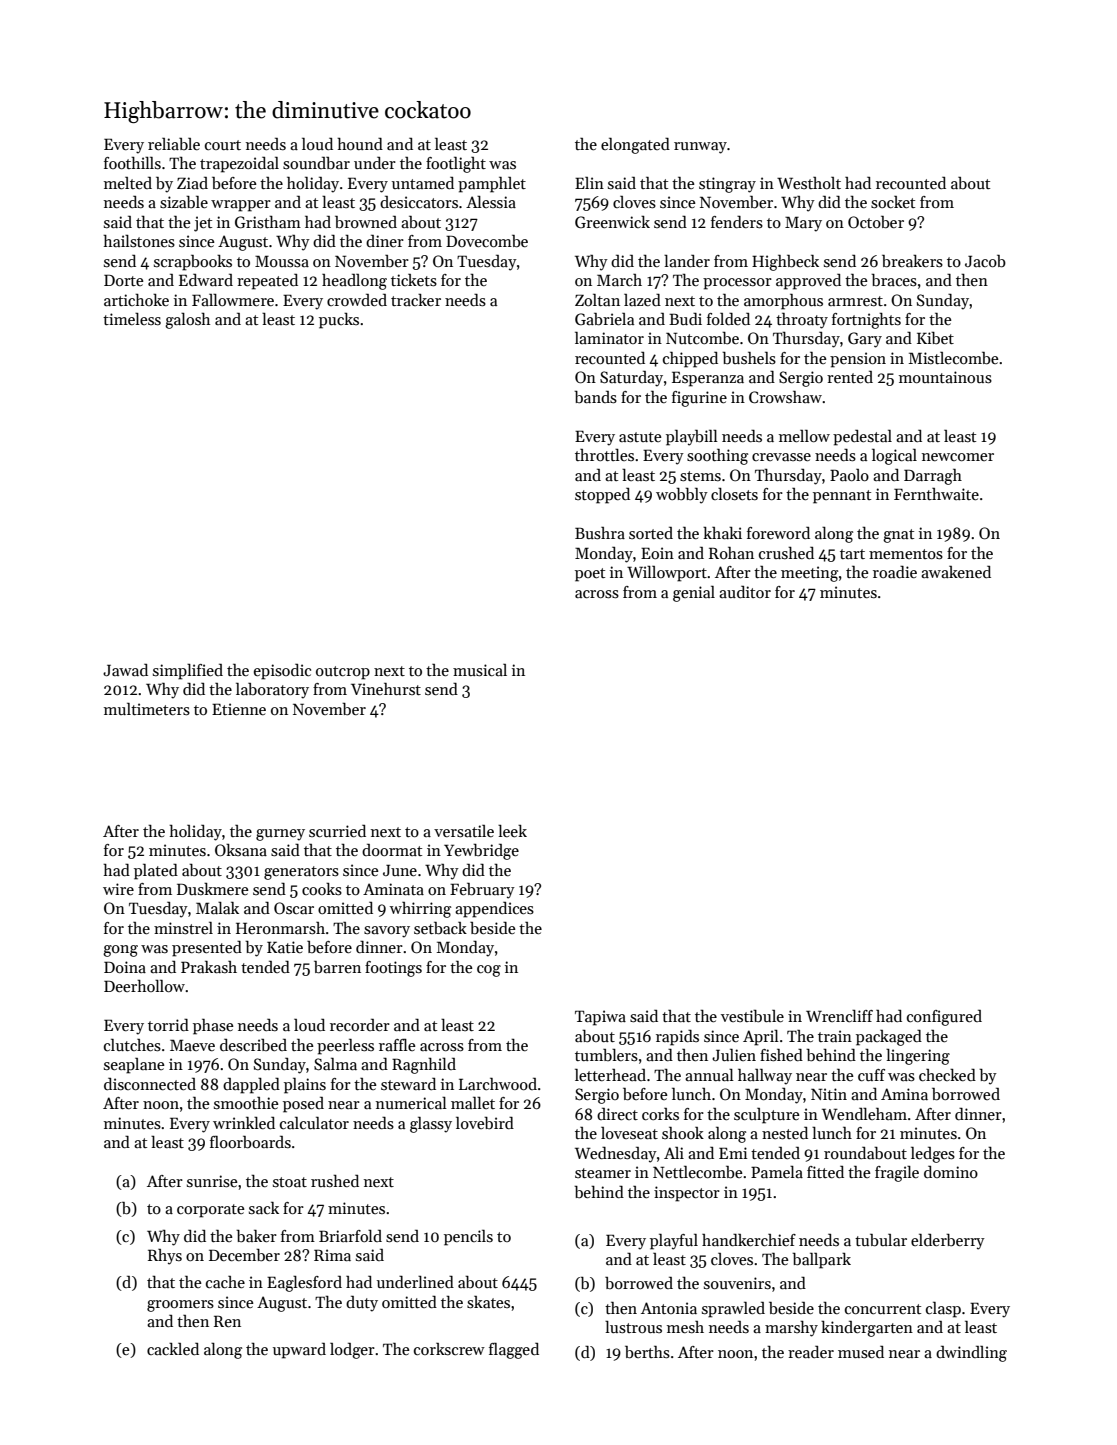 The width and height of the page is (1117, 1445). What do you see at coordinates (657, 553) in the page?
I see `Eoin` at bounding box center [657, 553].
